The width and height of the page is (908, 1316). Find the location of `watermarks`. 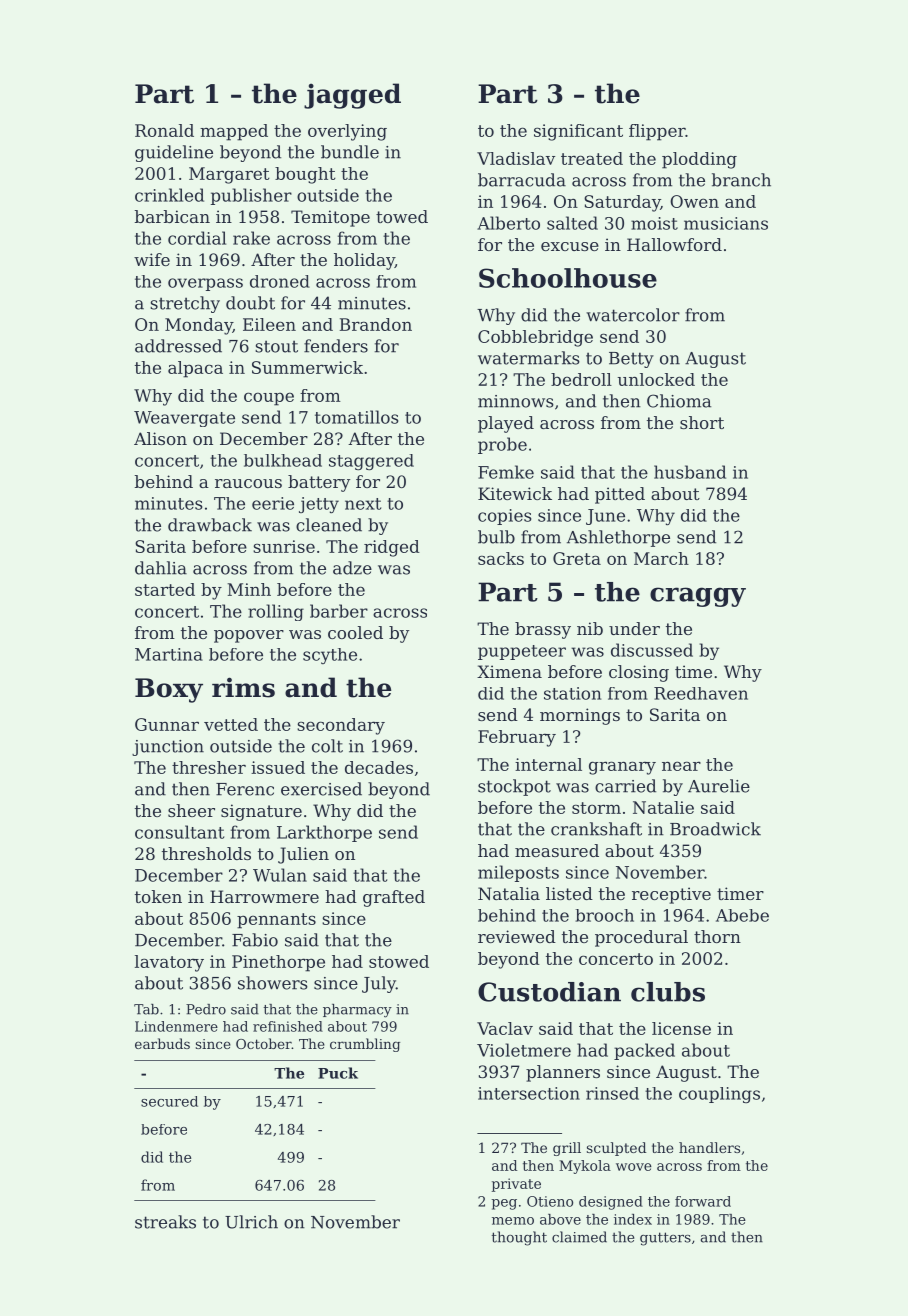

watermarks is located at coordinates (529, 358).
